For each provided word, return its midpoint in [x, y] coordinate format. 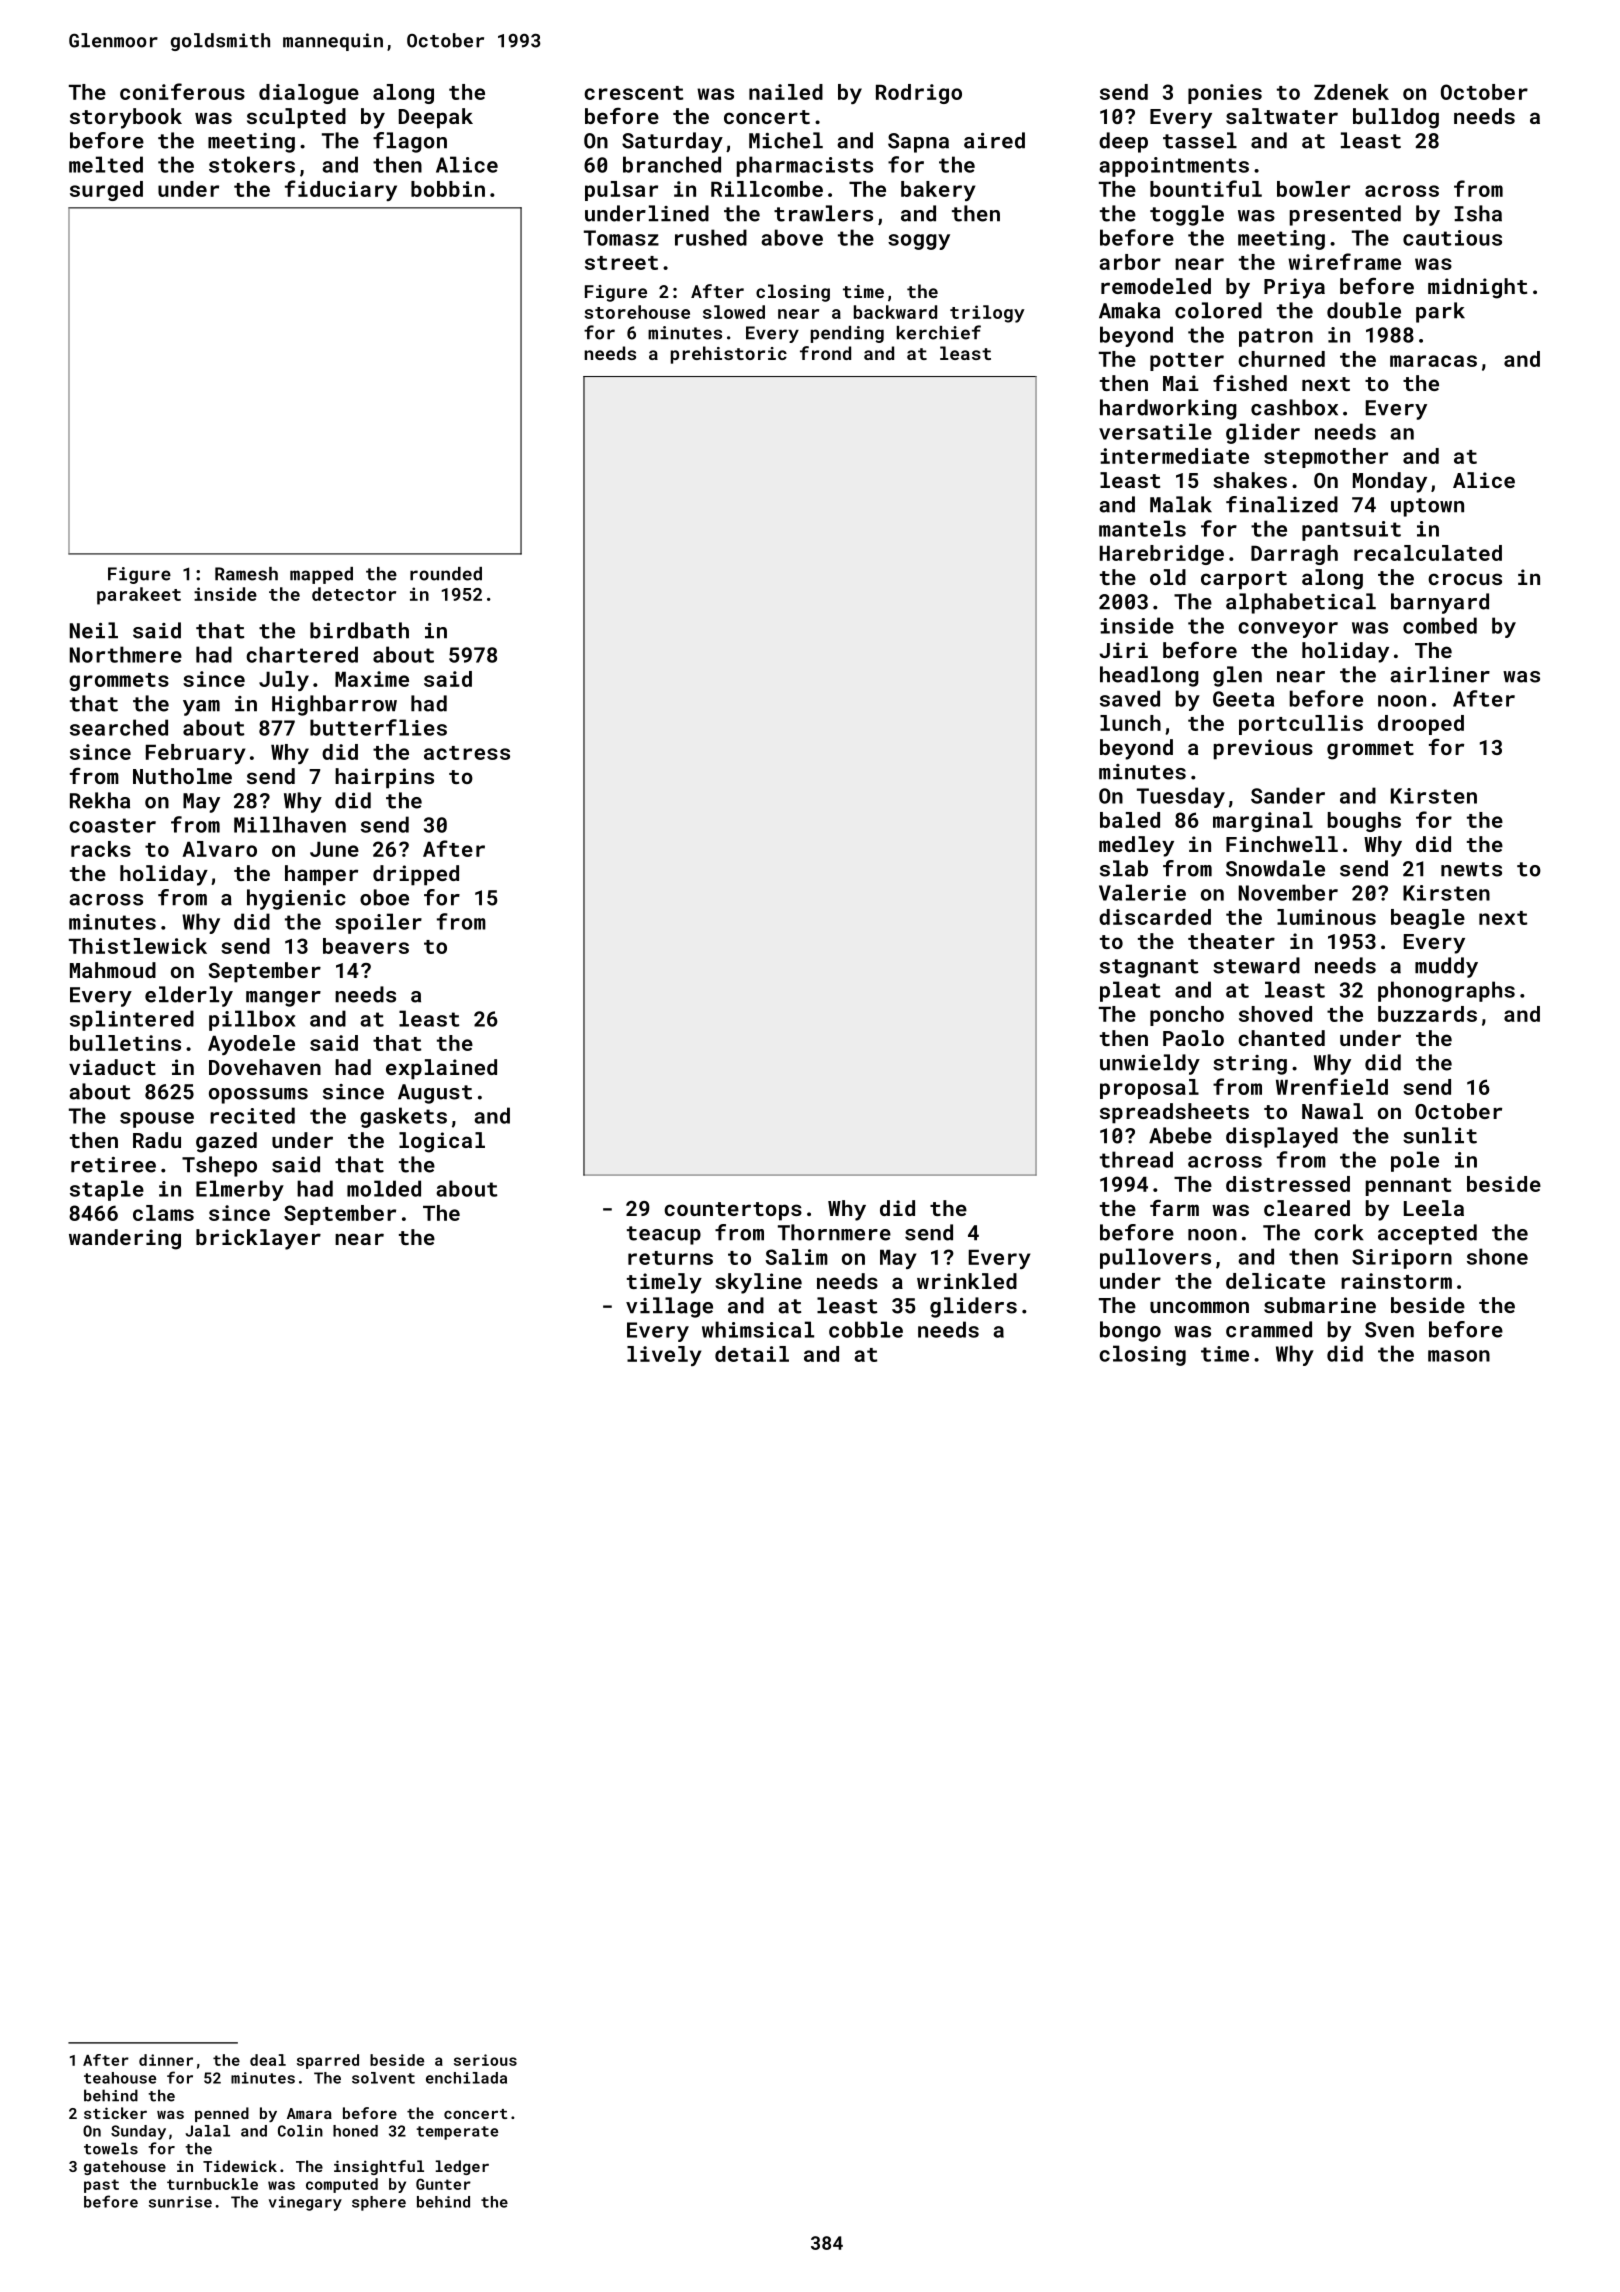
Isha [1478, 213]
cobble [866, 1329]
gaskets [403, 1117]
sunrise [180, 2202]
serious [485, 2060]
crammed [1269, 1329]
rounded [446, 574]
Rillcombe [767, 189]
